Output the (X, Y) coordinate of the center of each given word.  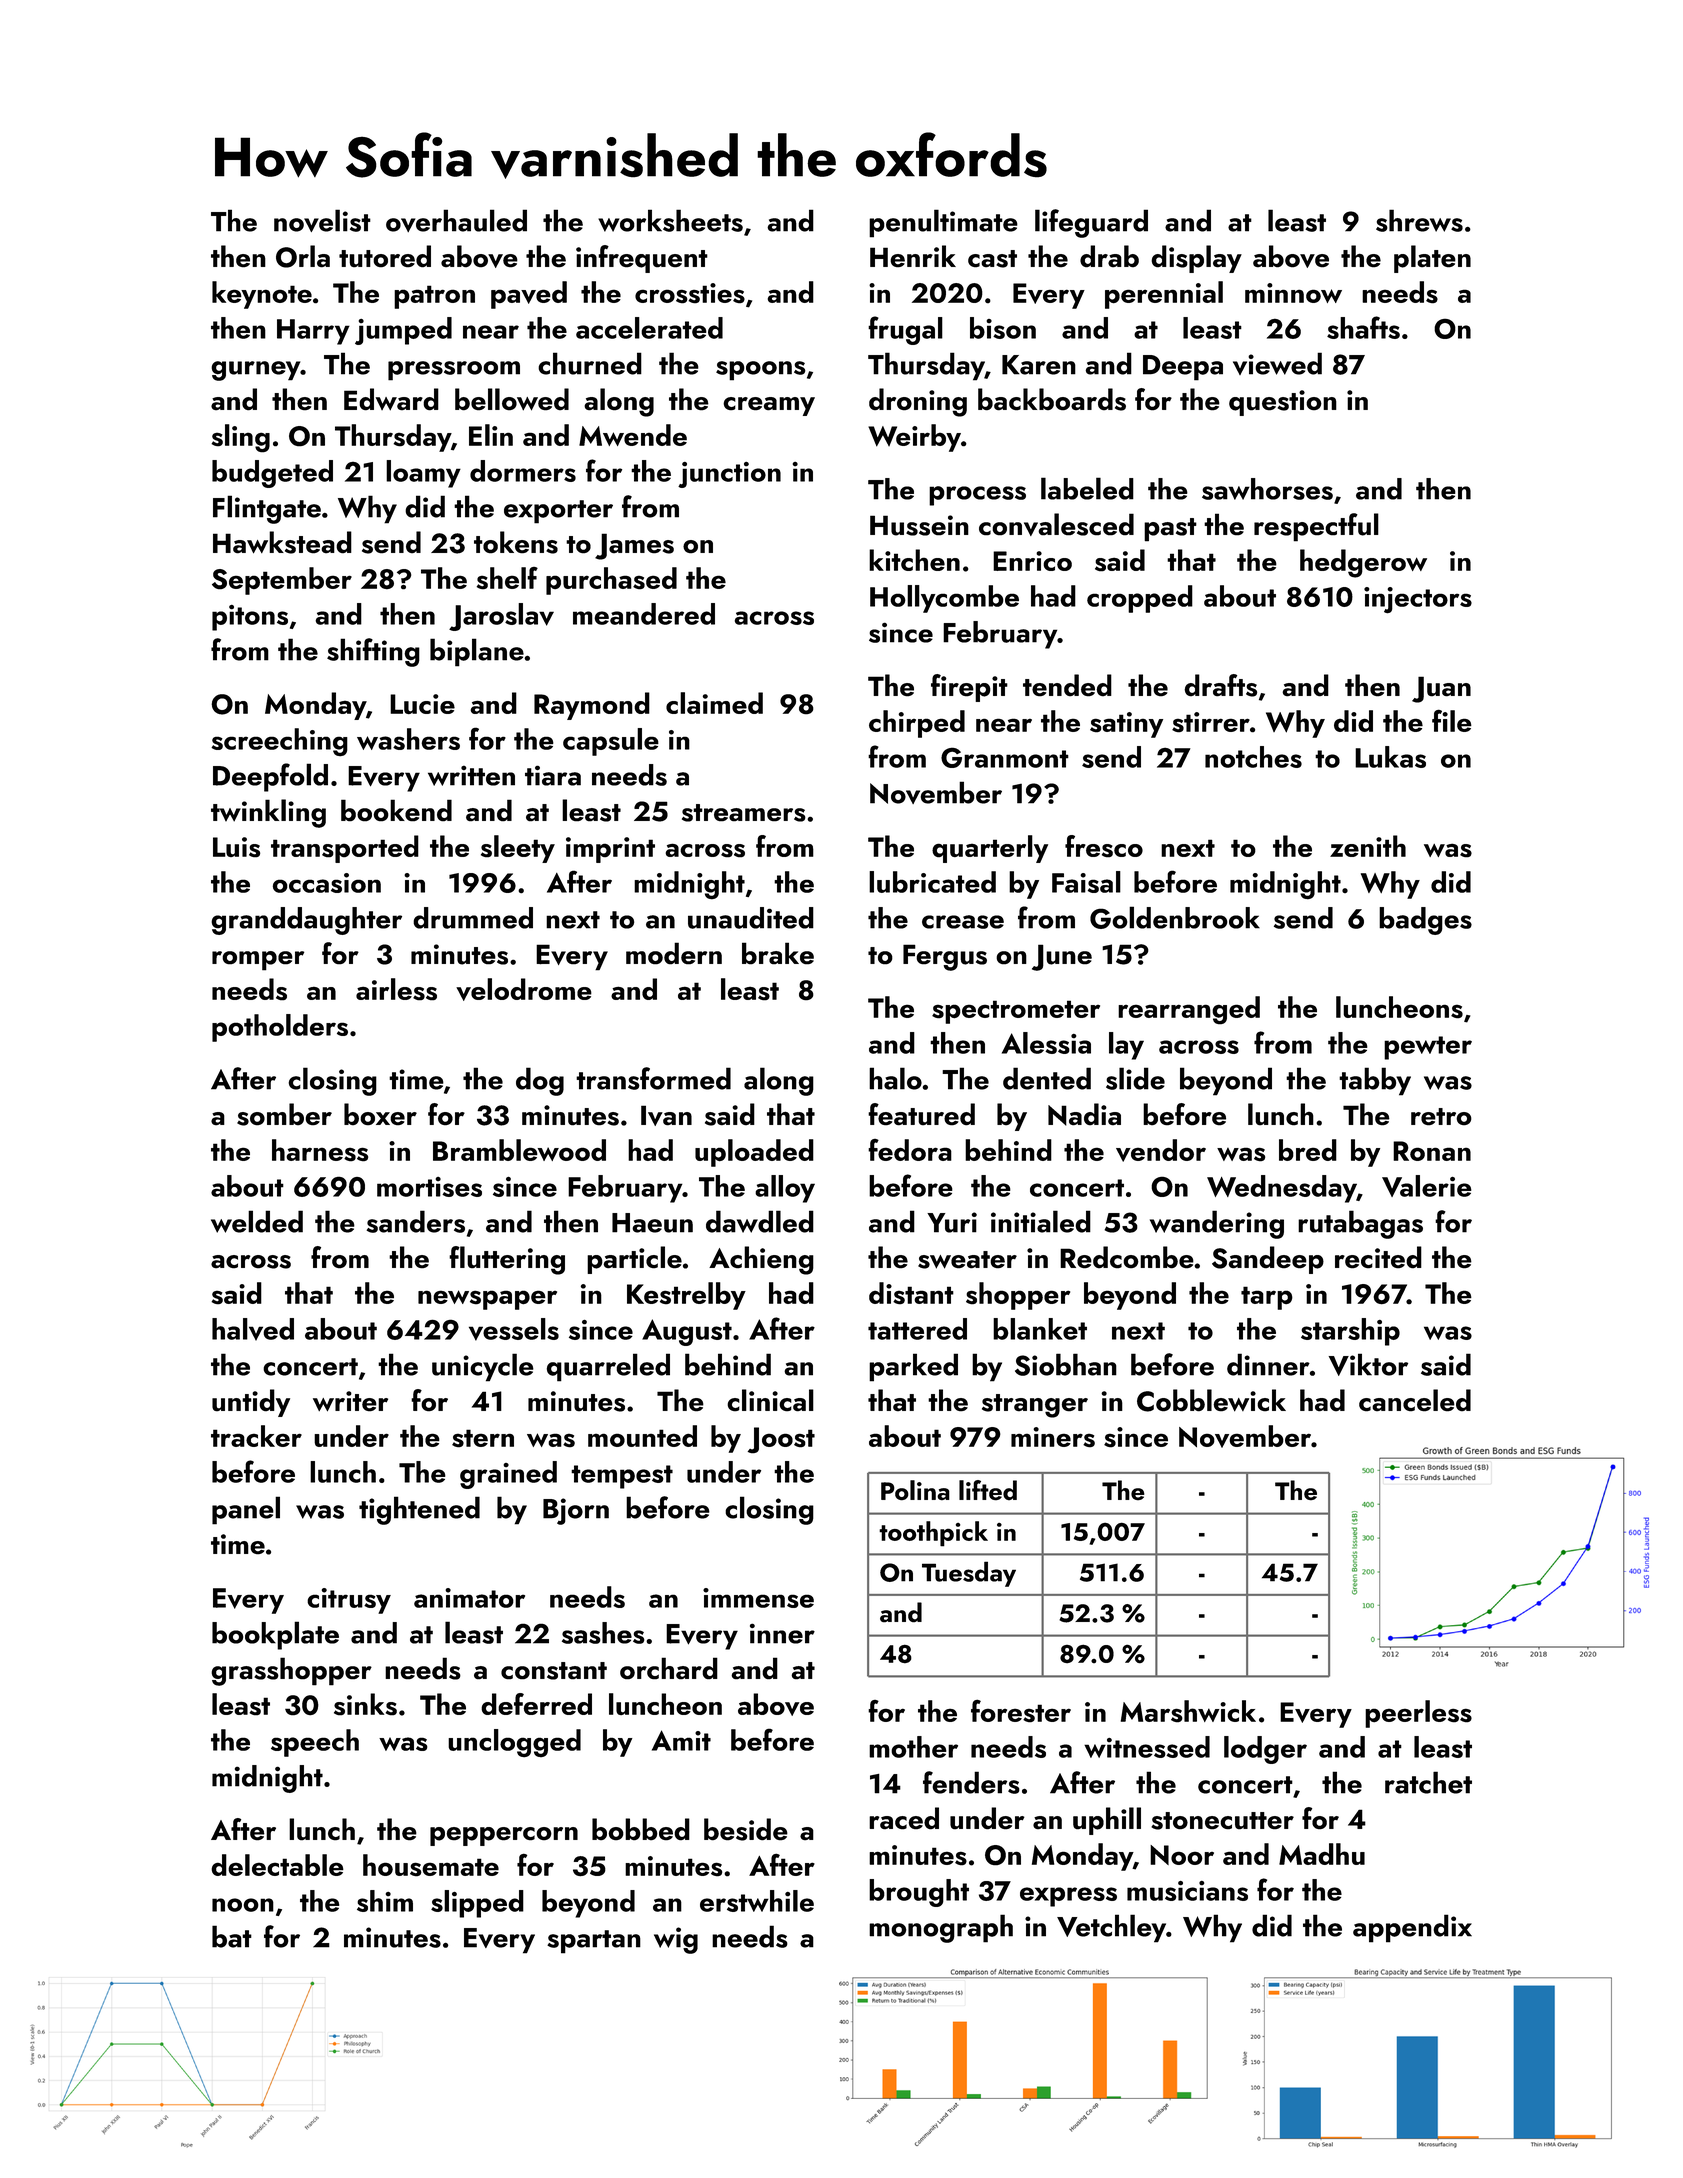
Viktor (1368, 1364)
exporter (558, 512)
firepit (969, 688)
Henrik (913, 256)
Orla (303, 256)
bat (232, 1936)
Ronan (1432, 1151)
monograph (941, 1928)
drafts (1220, 685)
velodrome (524, 989)
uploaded (754, 1153)
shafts (1363, 327)
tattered (917, 1329)
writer (350, 1401)
